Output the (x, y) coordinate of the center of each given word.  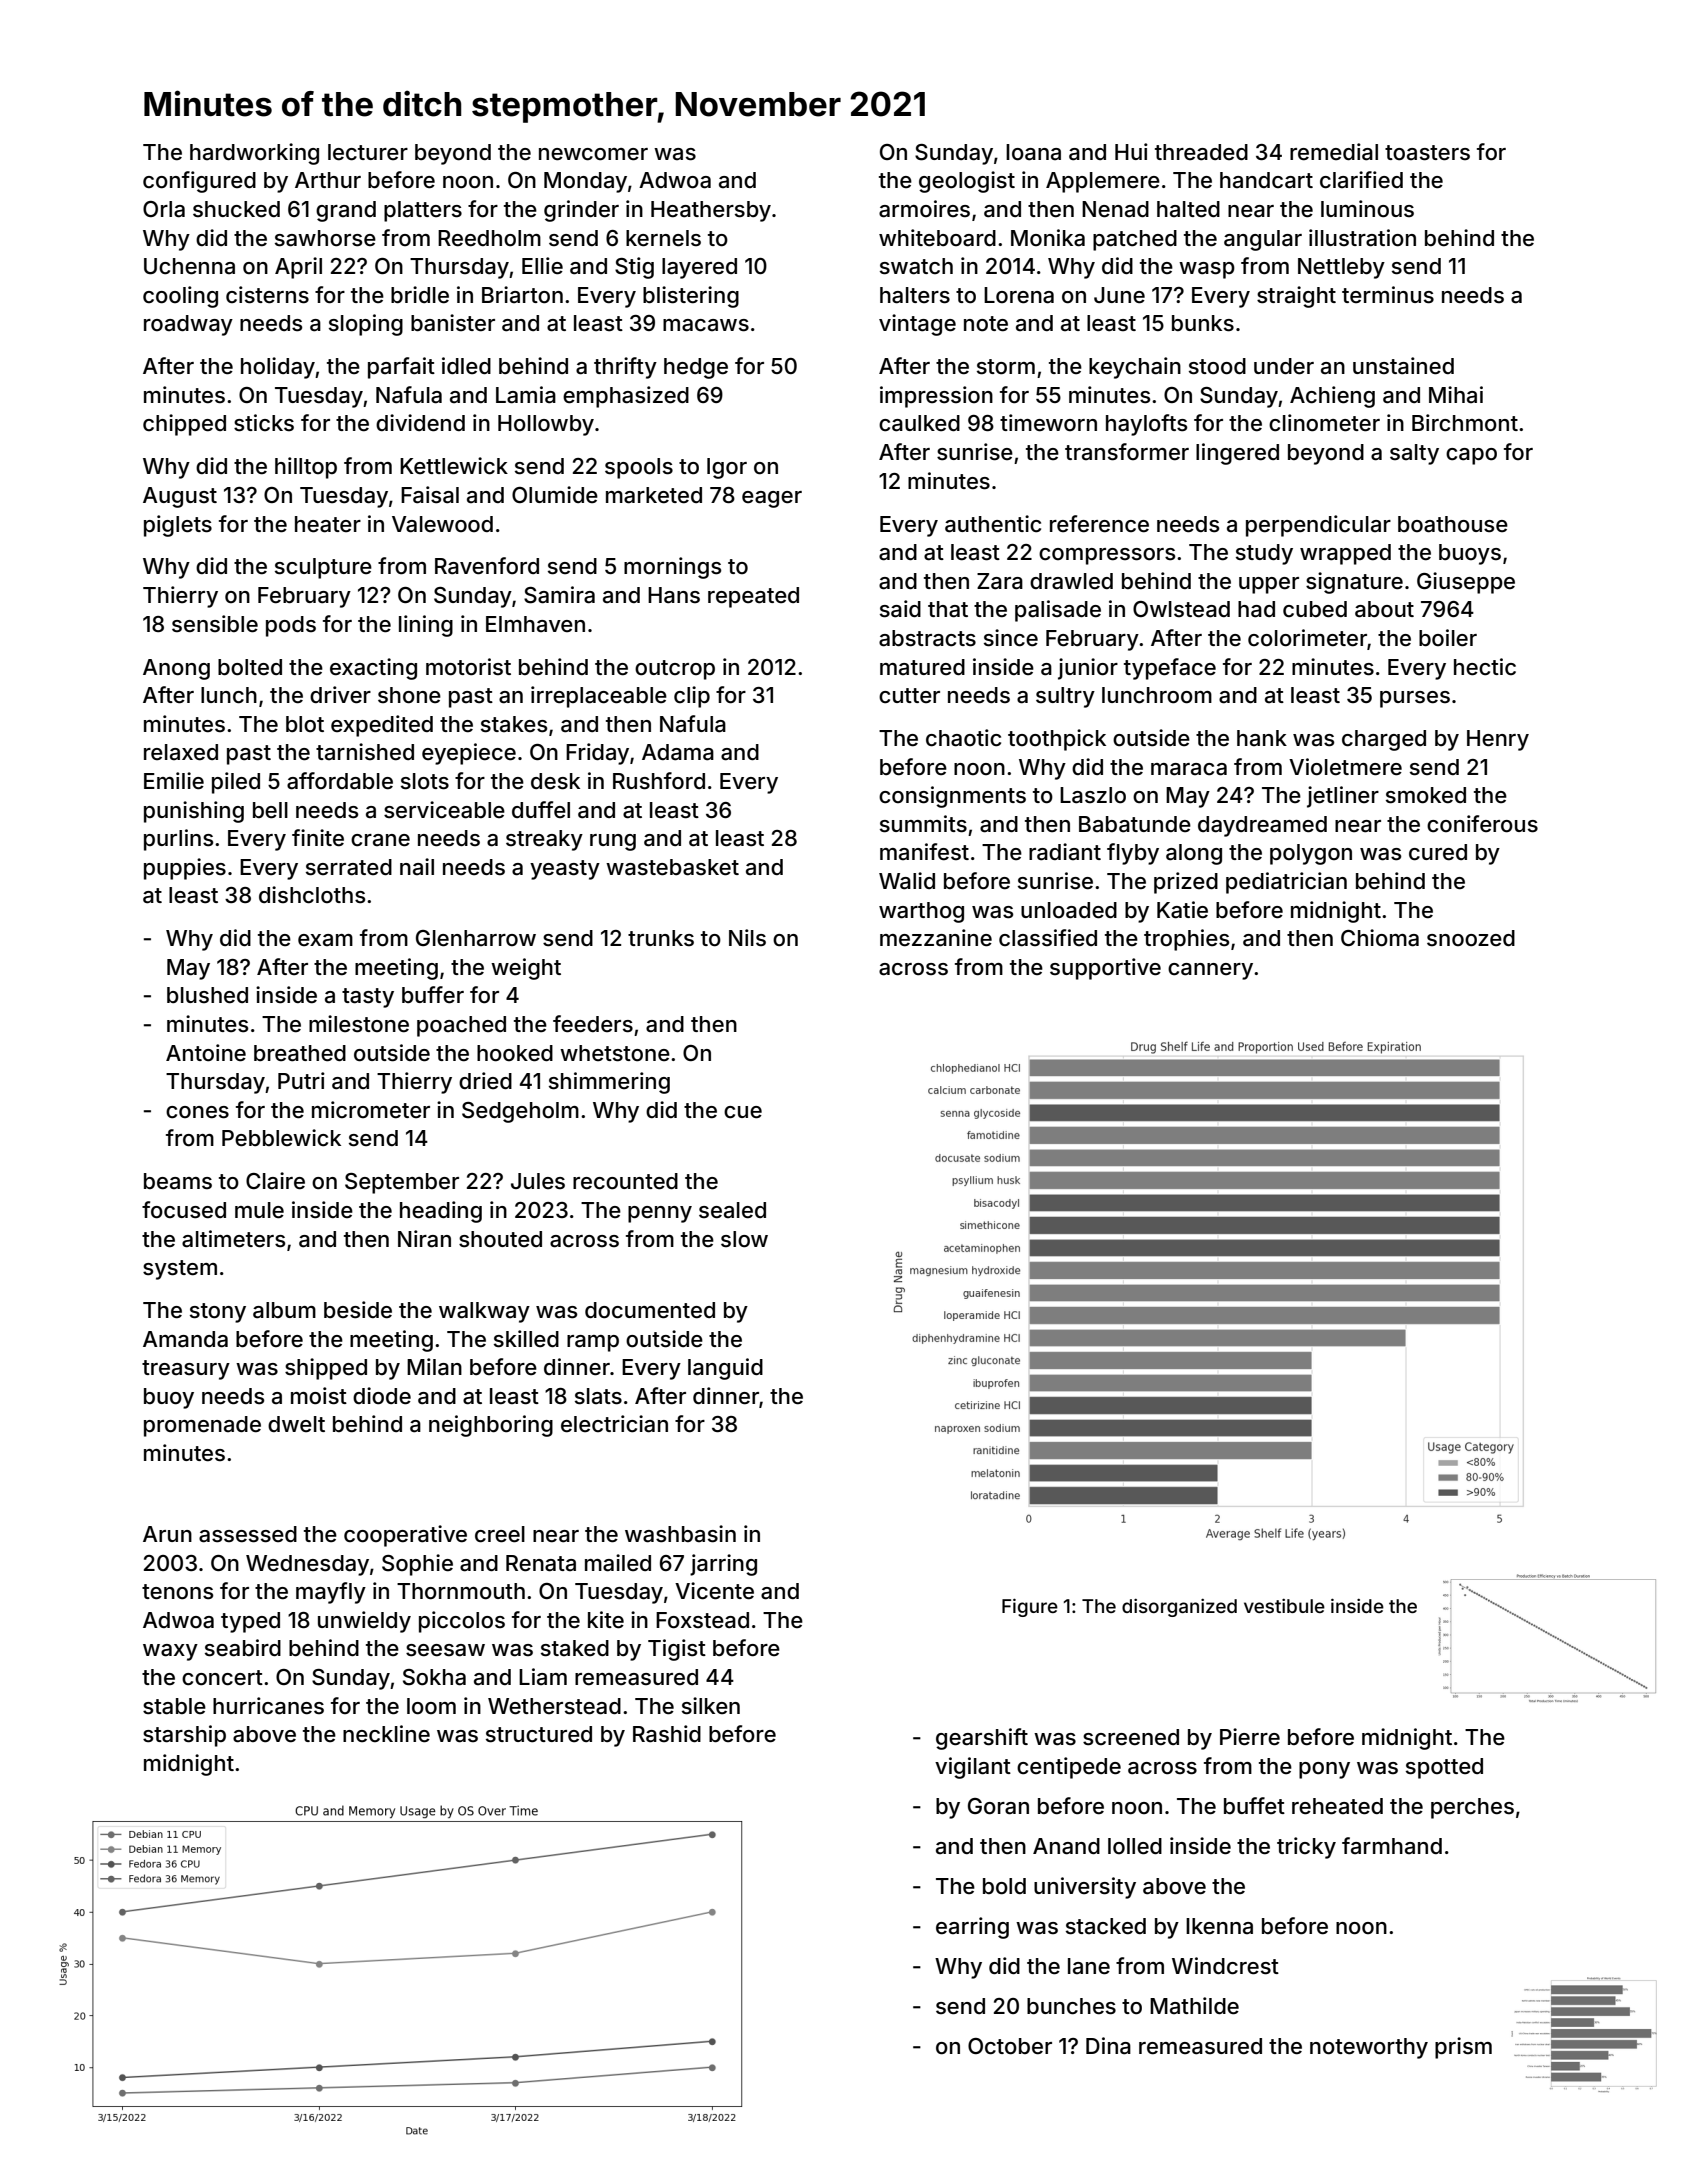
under (1284, 366)
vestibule (1284, 1606)
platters (423, 211)
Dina (1108, 2046)
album (284, 1310)
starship (184, 1736)
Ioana (1033, 152)
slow (744, 1239)
